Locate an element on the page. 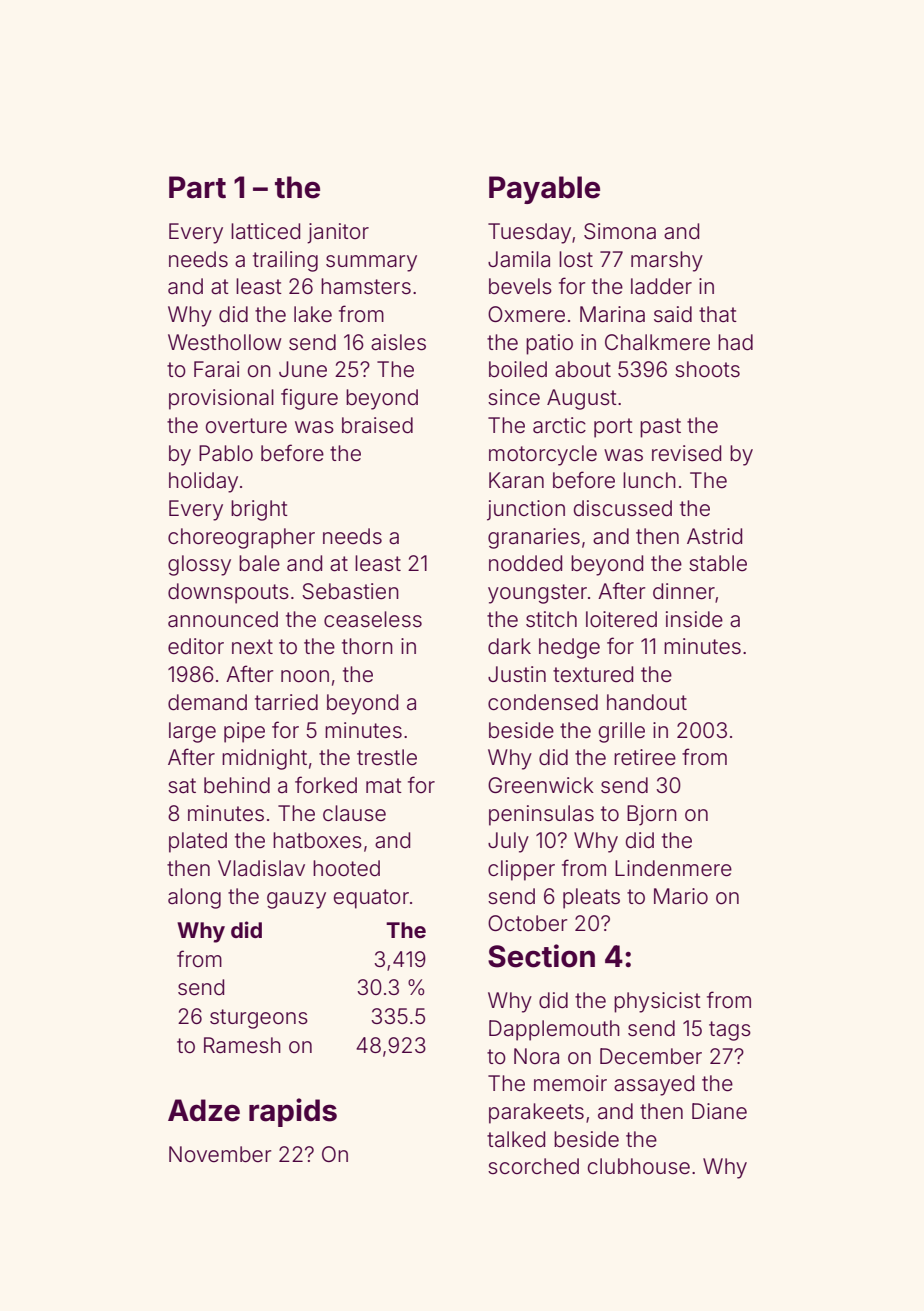  physicist is located at coordinates (657, 1002).
